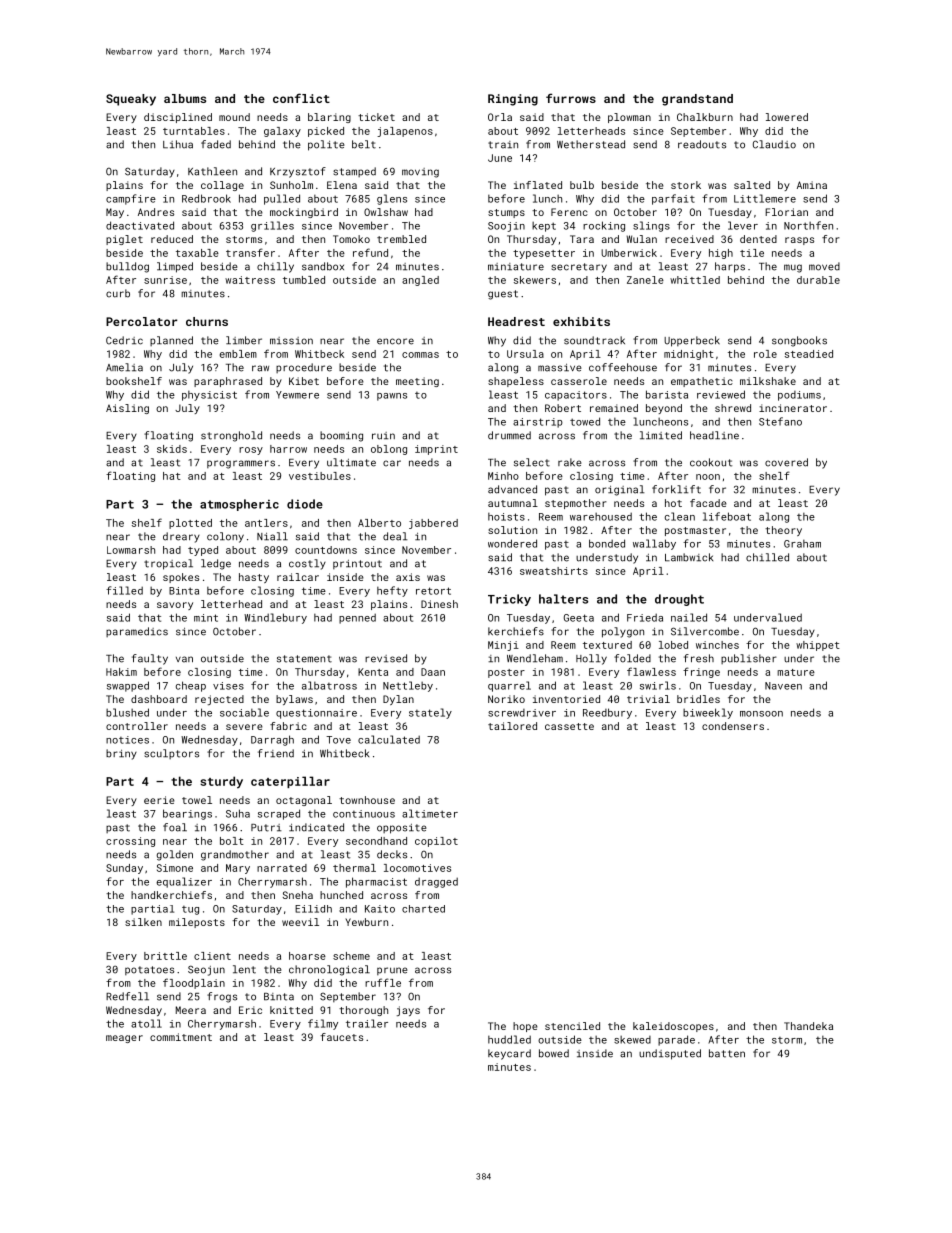  I want to click on keycard, so click(509, 1054).
